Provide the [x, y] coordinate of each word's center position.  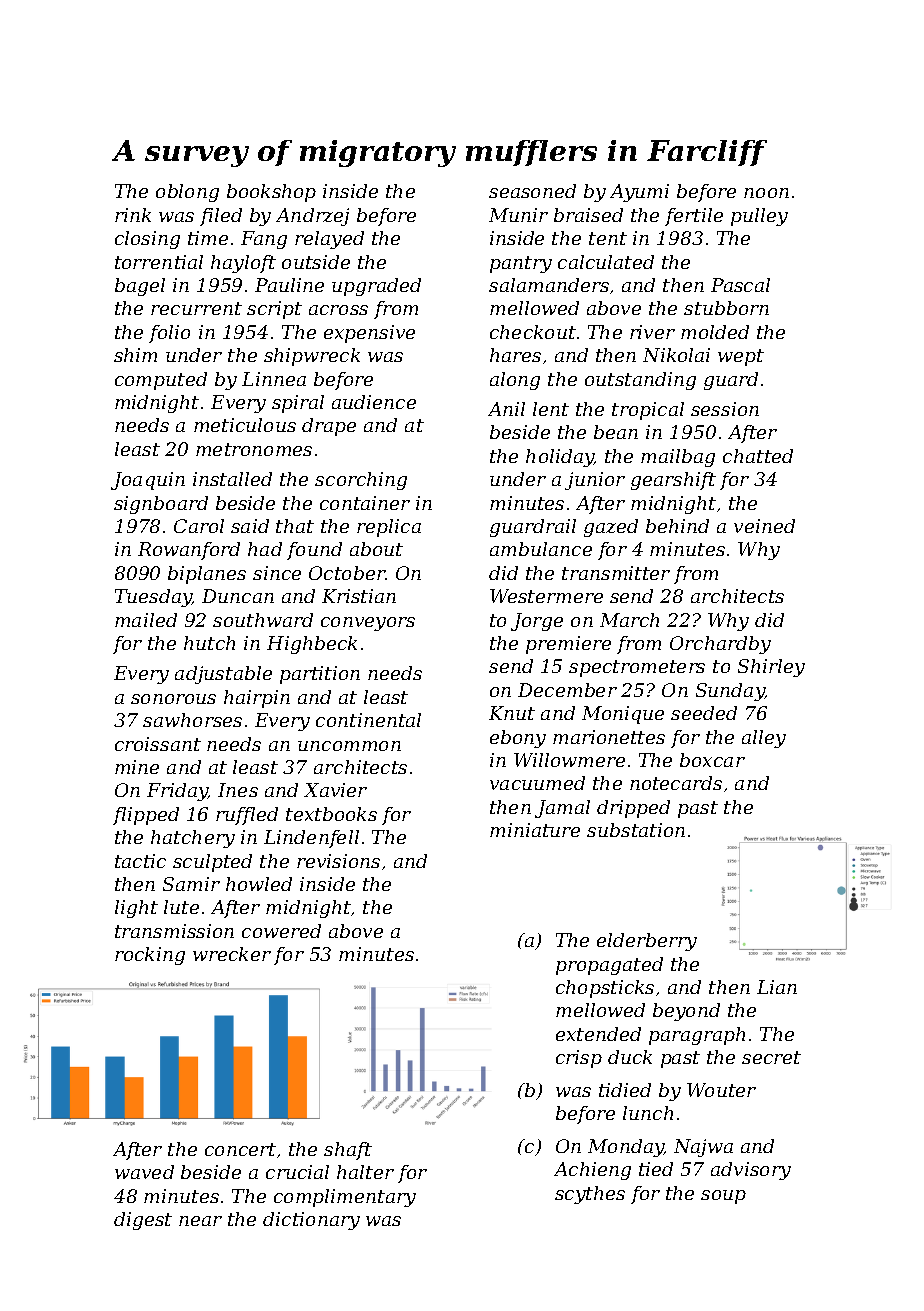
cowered [281, 931]
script [274, 310]
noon [766, 193]
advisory [751, 1171]
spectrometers [637, 668]
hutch [209, 643]
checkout [533, 332]
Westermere [546, 596]
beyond [686, 1012]
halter [365, 1172]
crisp [579, 1059]
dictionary [311, 1221]
